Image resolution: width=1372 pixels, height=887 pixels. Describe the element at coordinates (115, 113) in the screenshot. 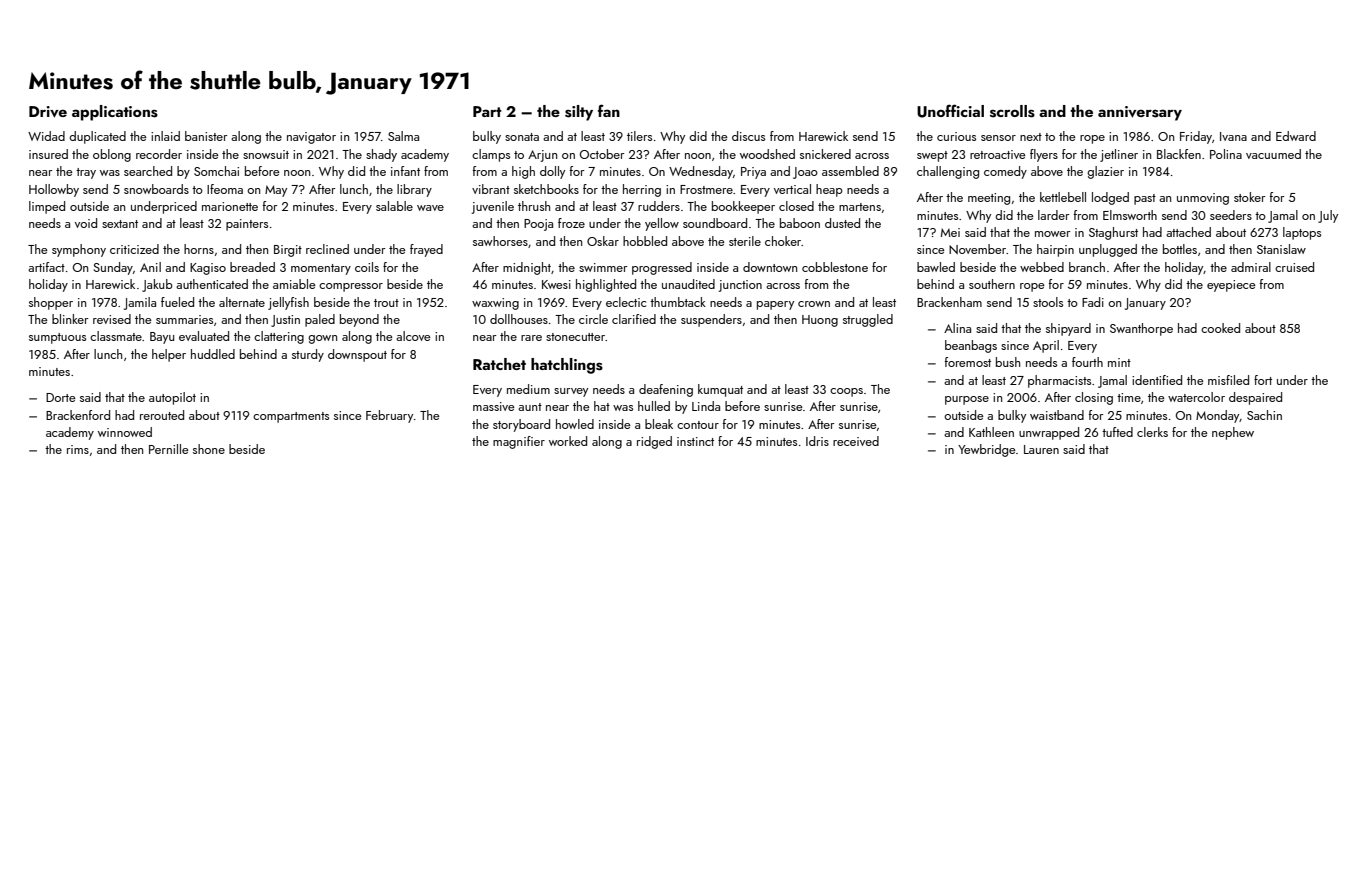

I see `applications` at that location.
